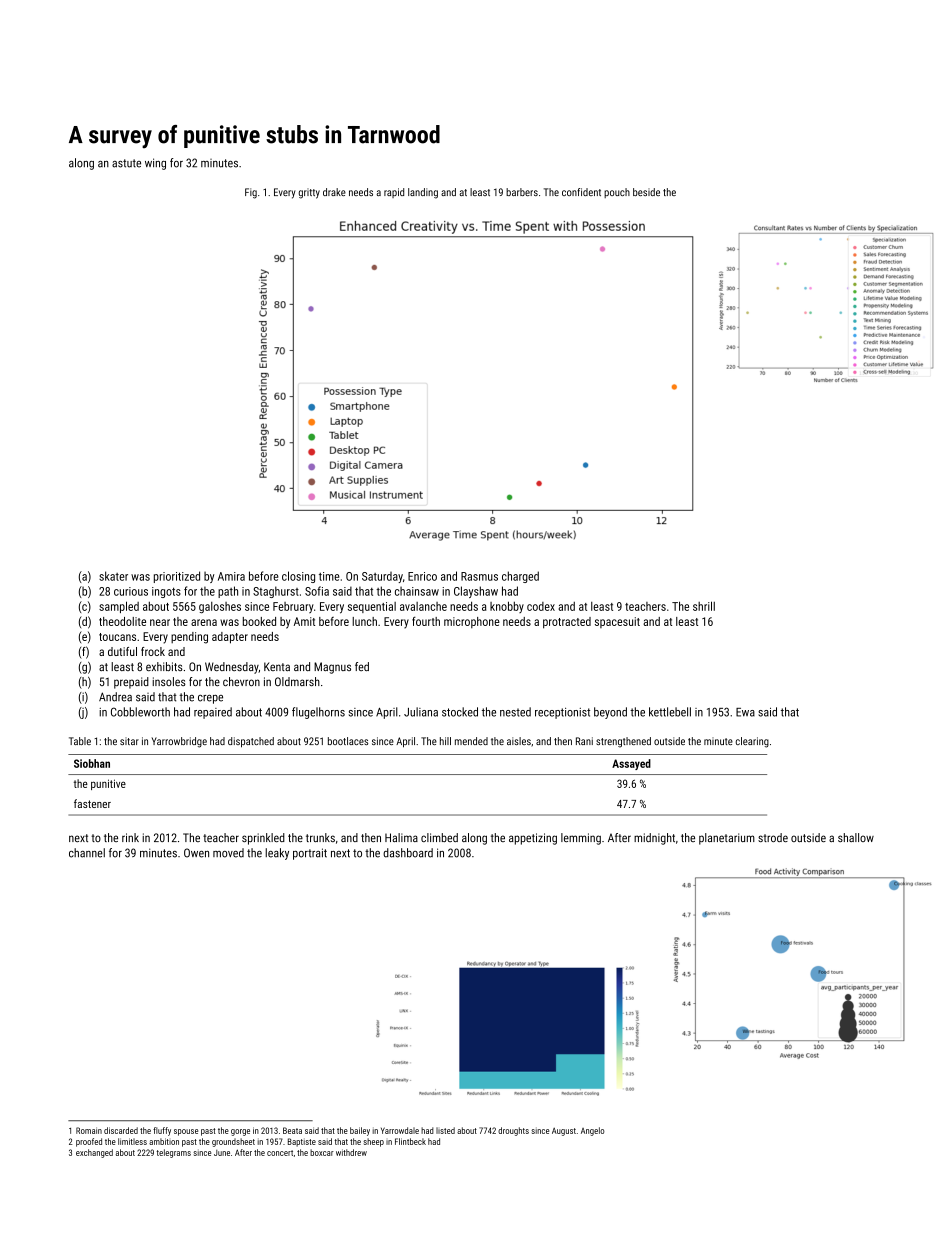 The image size is (952, 1233). I want to click on Halima, so click(401, 837).
